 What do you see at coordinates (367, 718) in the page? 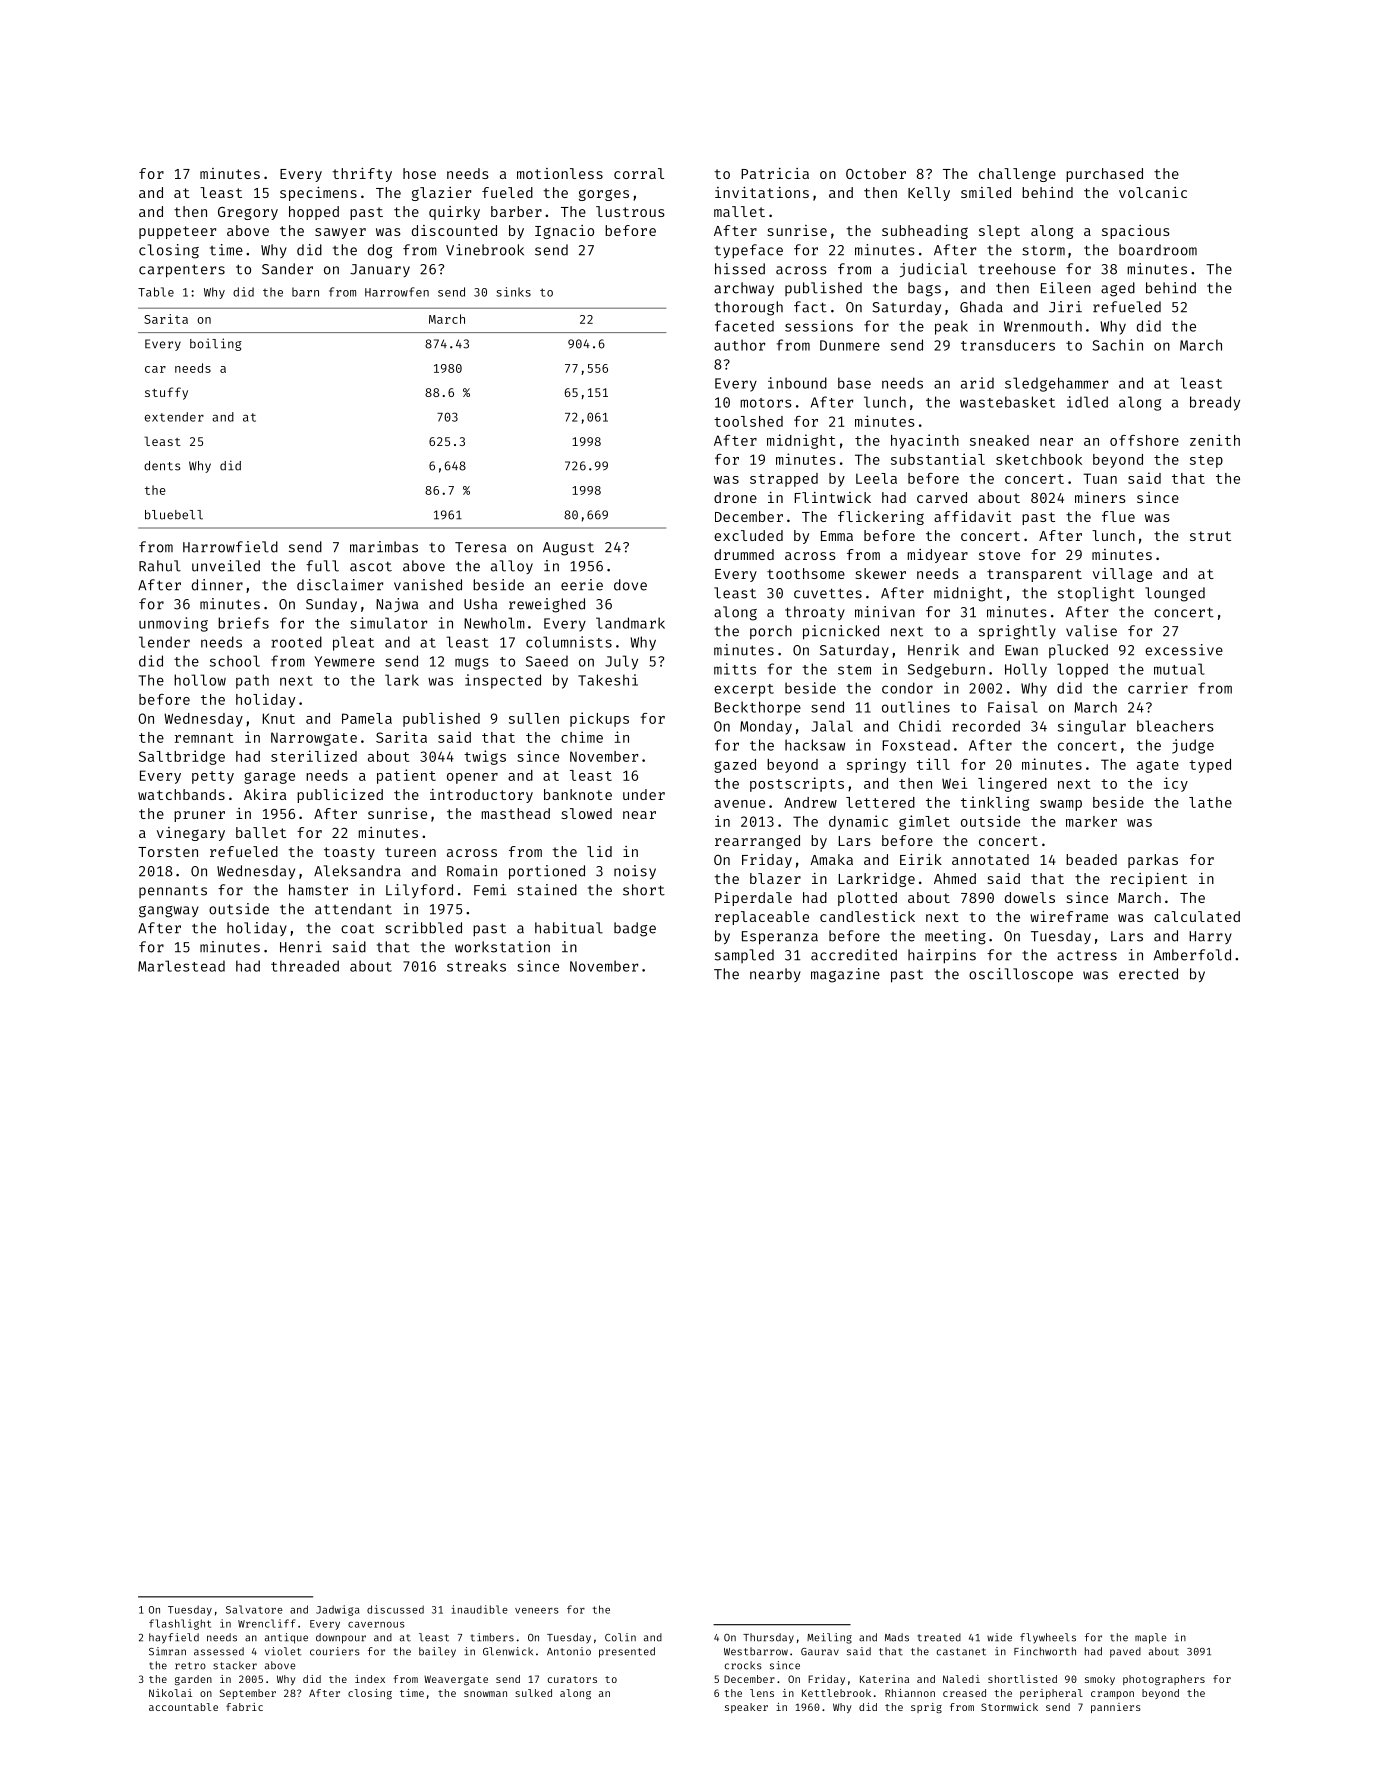
I see `Pamela` at bounding box center [367, 718].
